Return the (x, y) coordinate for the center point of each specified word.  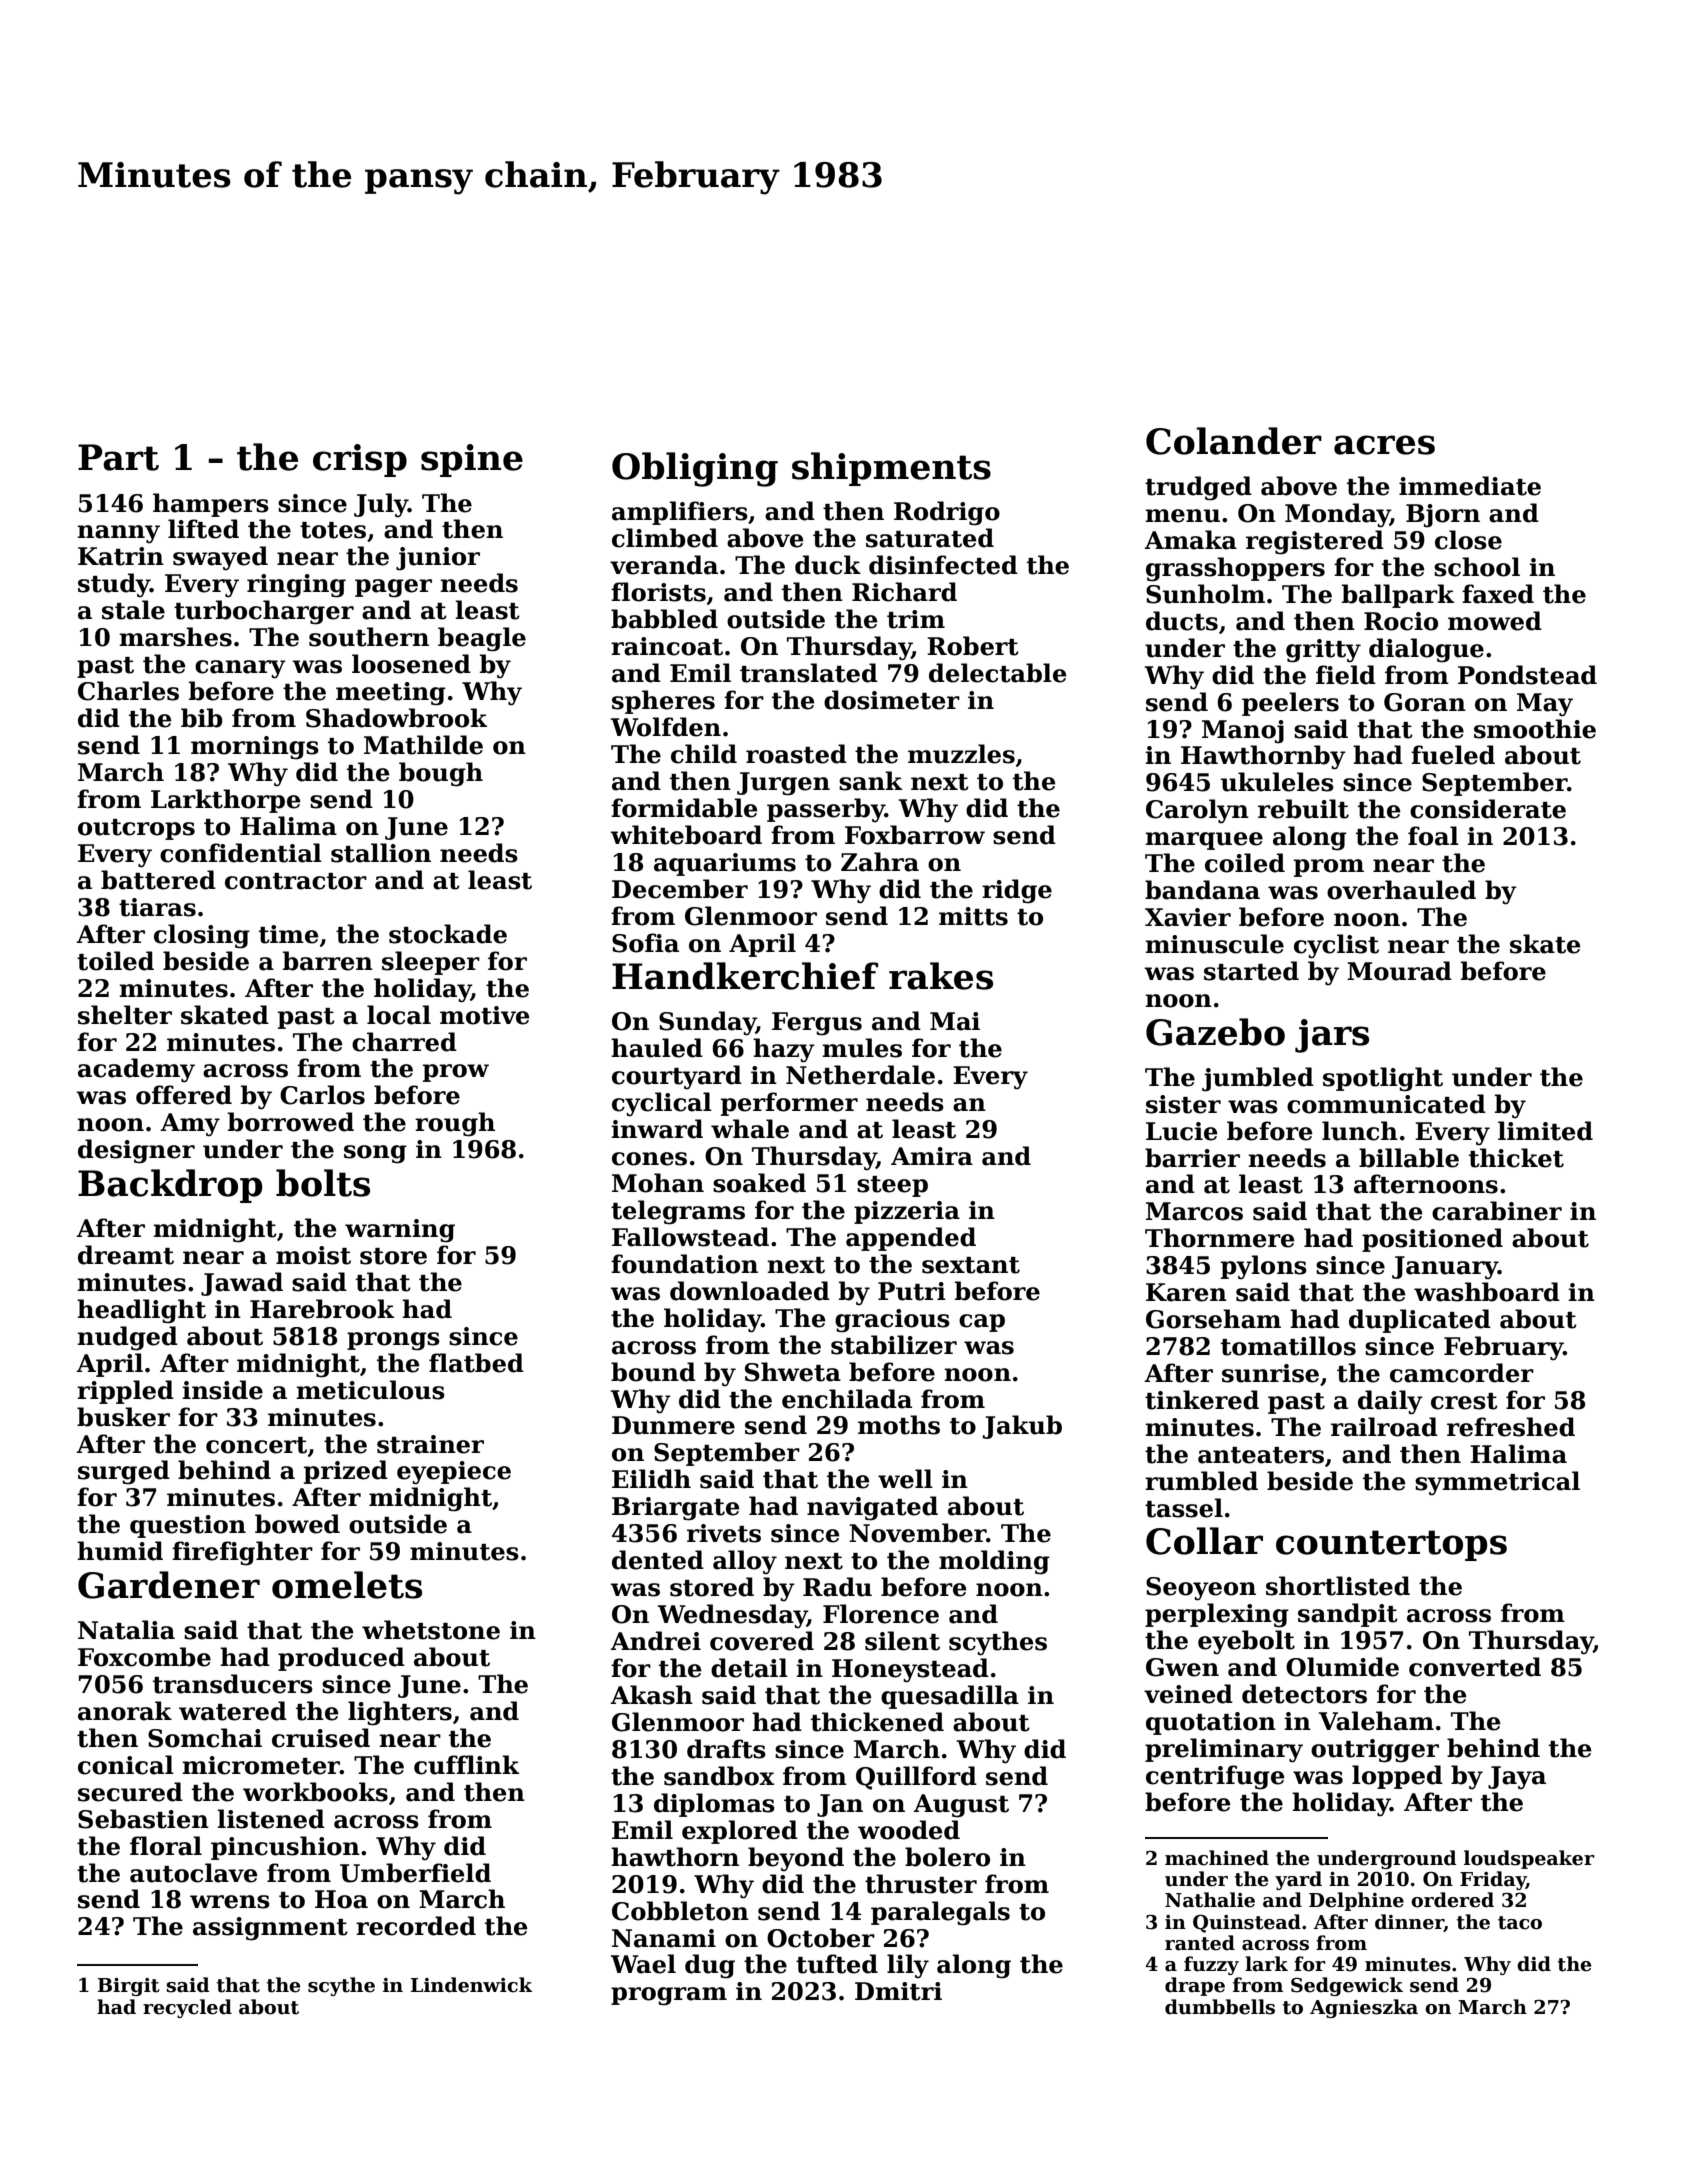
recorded (416, 1926)
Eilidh (651, 1479)
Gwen (1182, 1667)
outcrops (136, 829)
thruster (921, 1884)
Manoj (1243, 732)
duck (828, 565)
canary (240, 669)
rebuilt (1303, 809)
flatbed (476, 1363)
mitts (973, 916)
